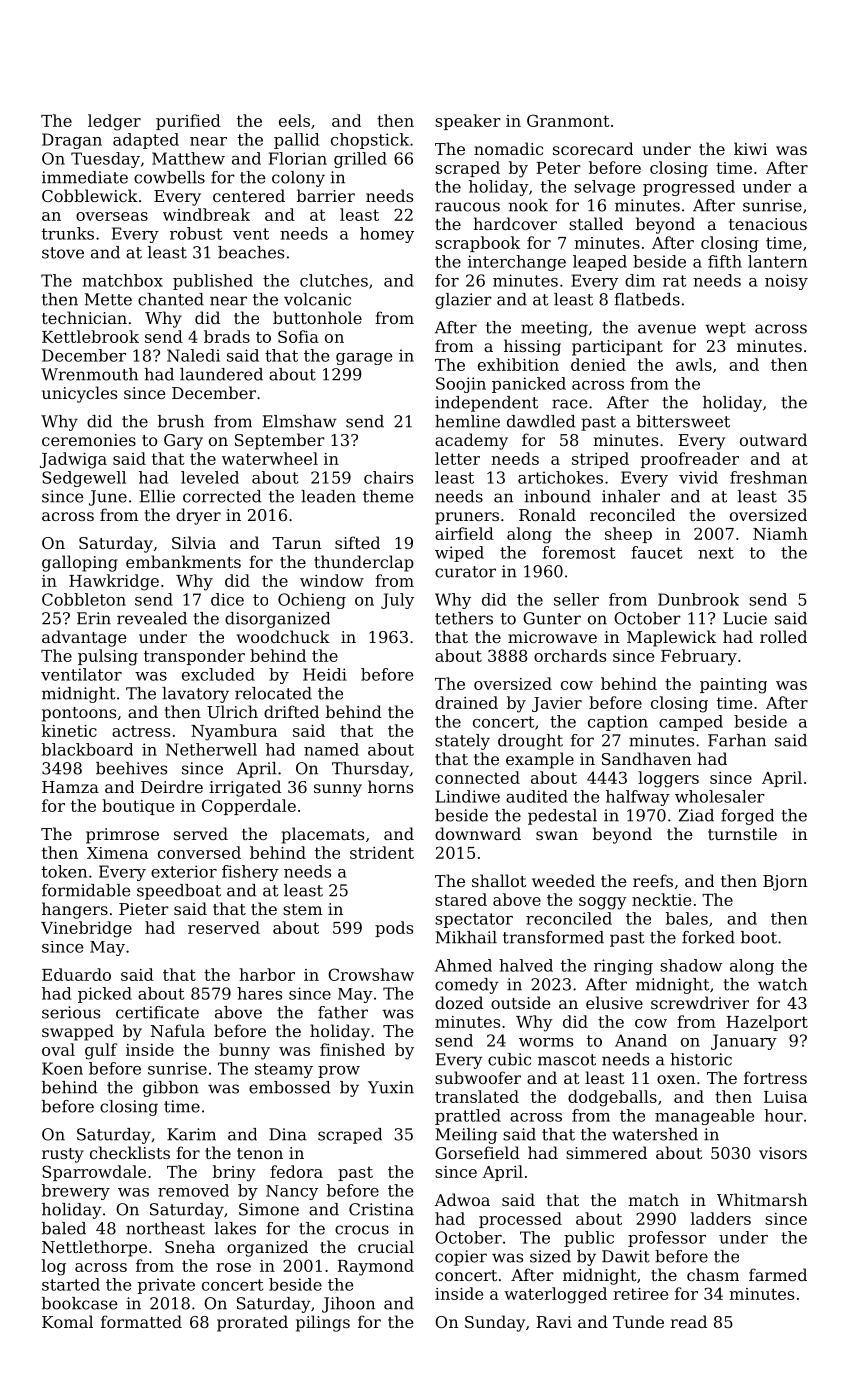 This document has width=849, height=1400. What do you see at coordinates (778, 1274) in the document?
I see `farmed` at bounding box center [778, 1274].
